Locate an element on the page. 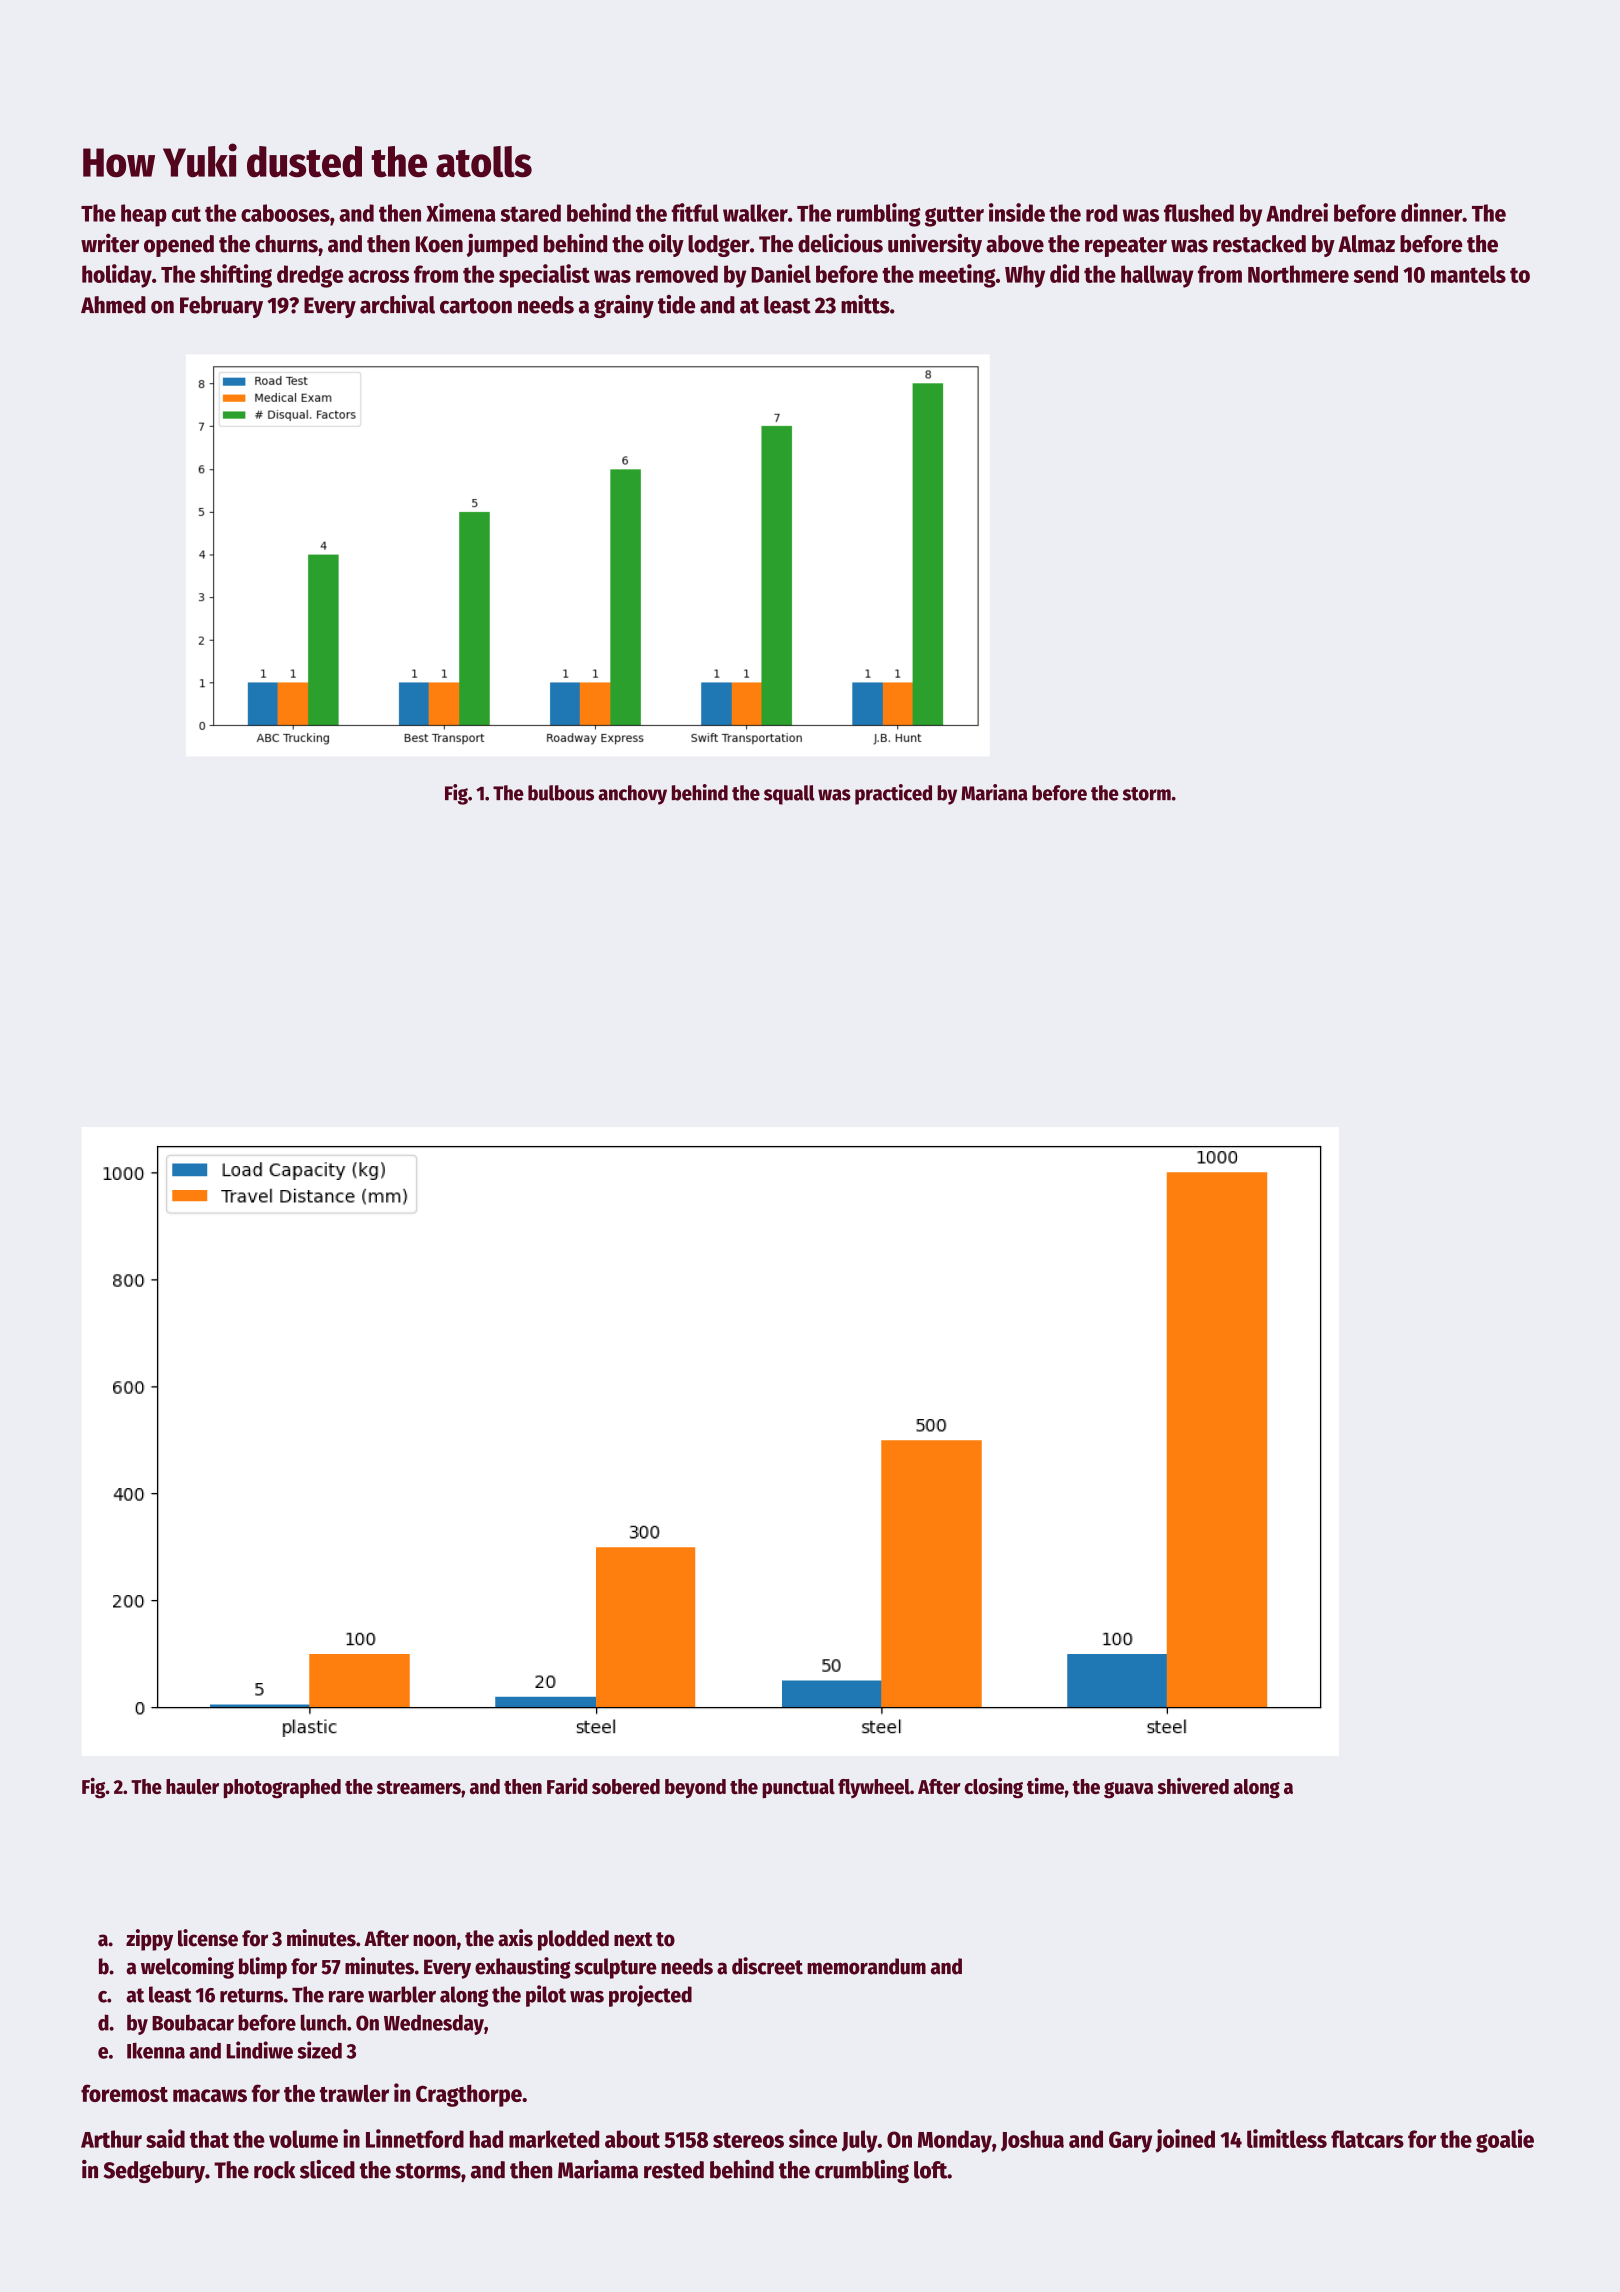 This image has height=2292, width=1620. loft is located at coordinates (931, 2170).
